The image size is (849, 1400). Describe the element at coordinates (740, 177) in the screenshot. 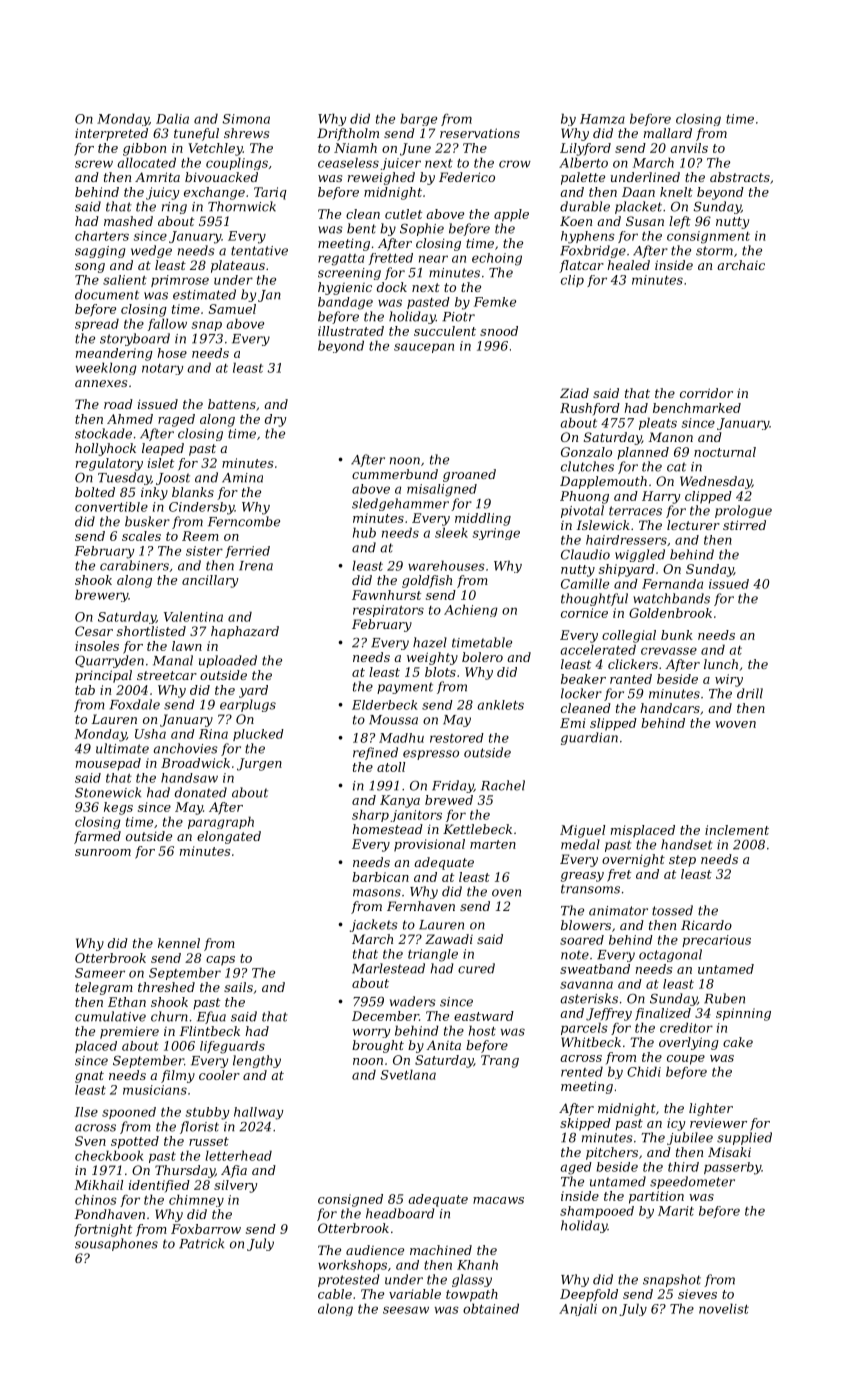

I see `abstracts` at that location.
